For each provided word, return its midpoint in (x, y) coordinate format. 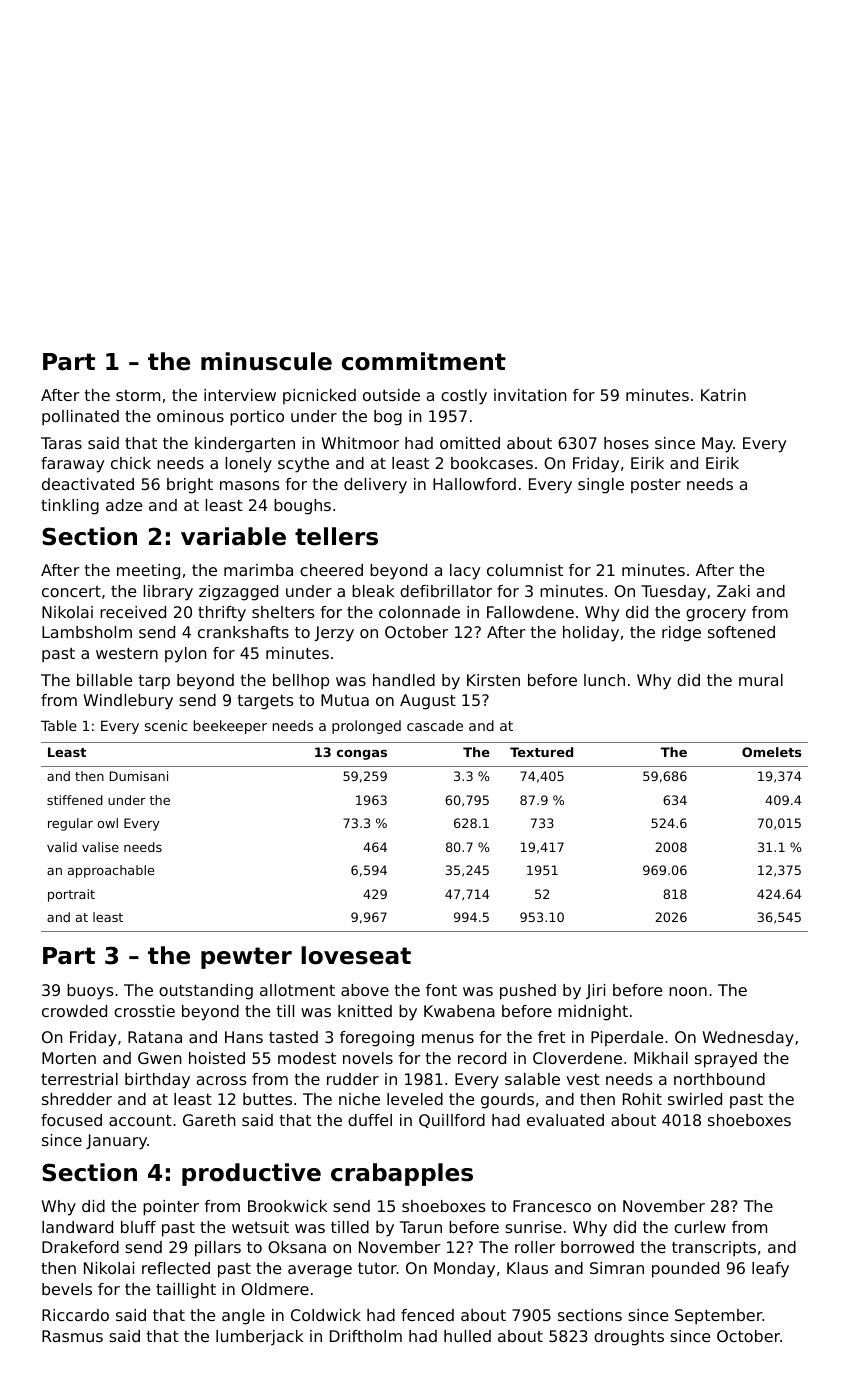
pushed (528, 992)
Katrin (723, 395)
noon (688, 991)
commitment (424, 361)
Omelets (772, 752)
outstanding (206, 992)
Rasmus (72, 1336)
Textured (541, 752)
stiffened (75, 800)
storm (138, 395)
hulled (467, 1336)
